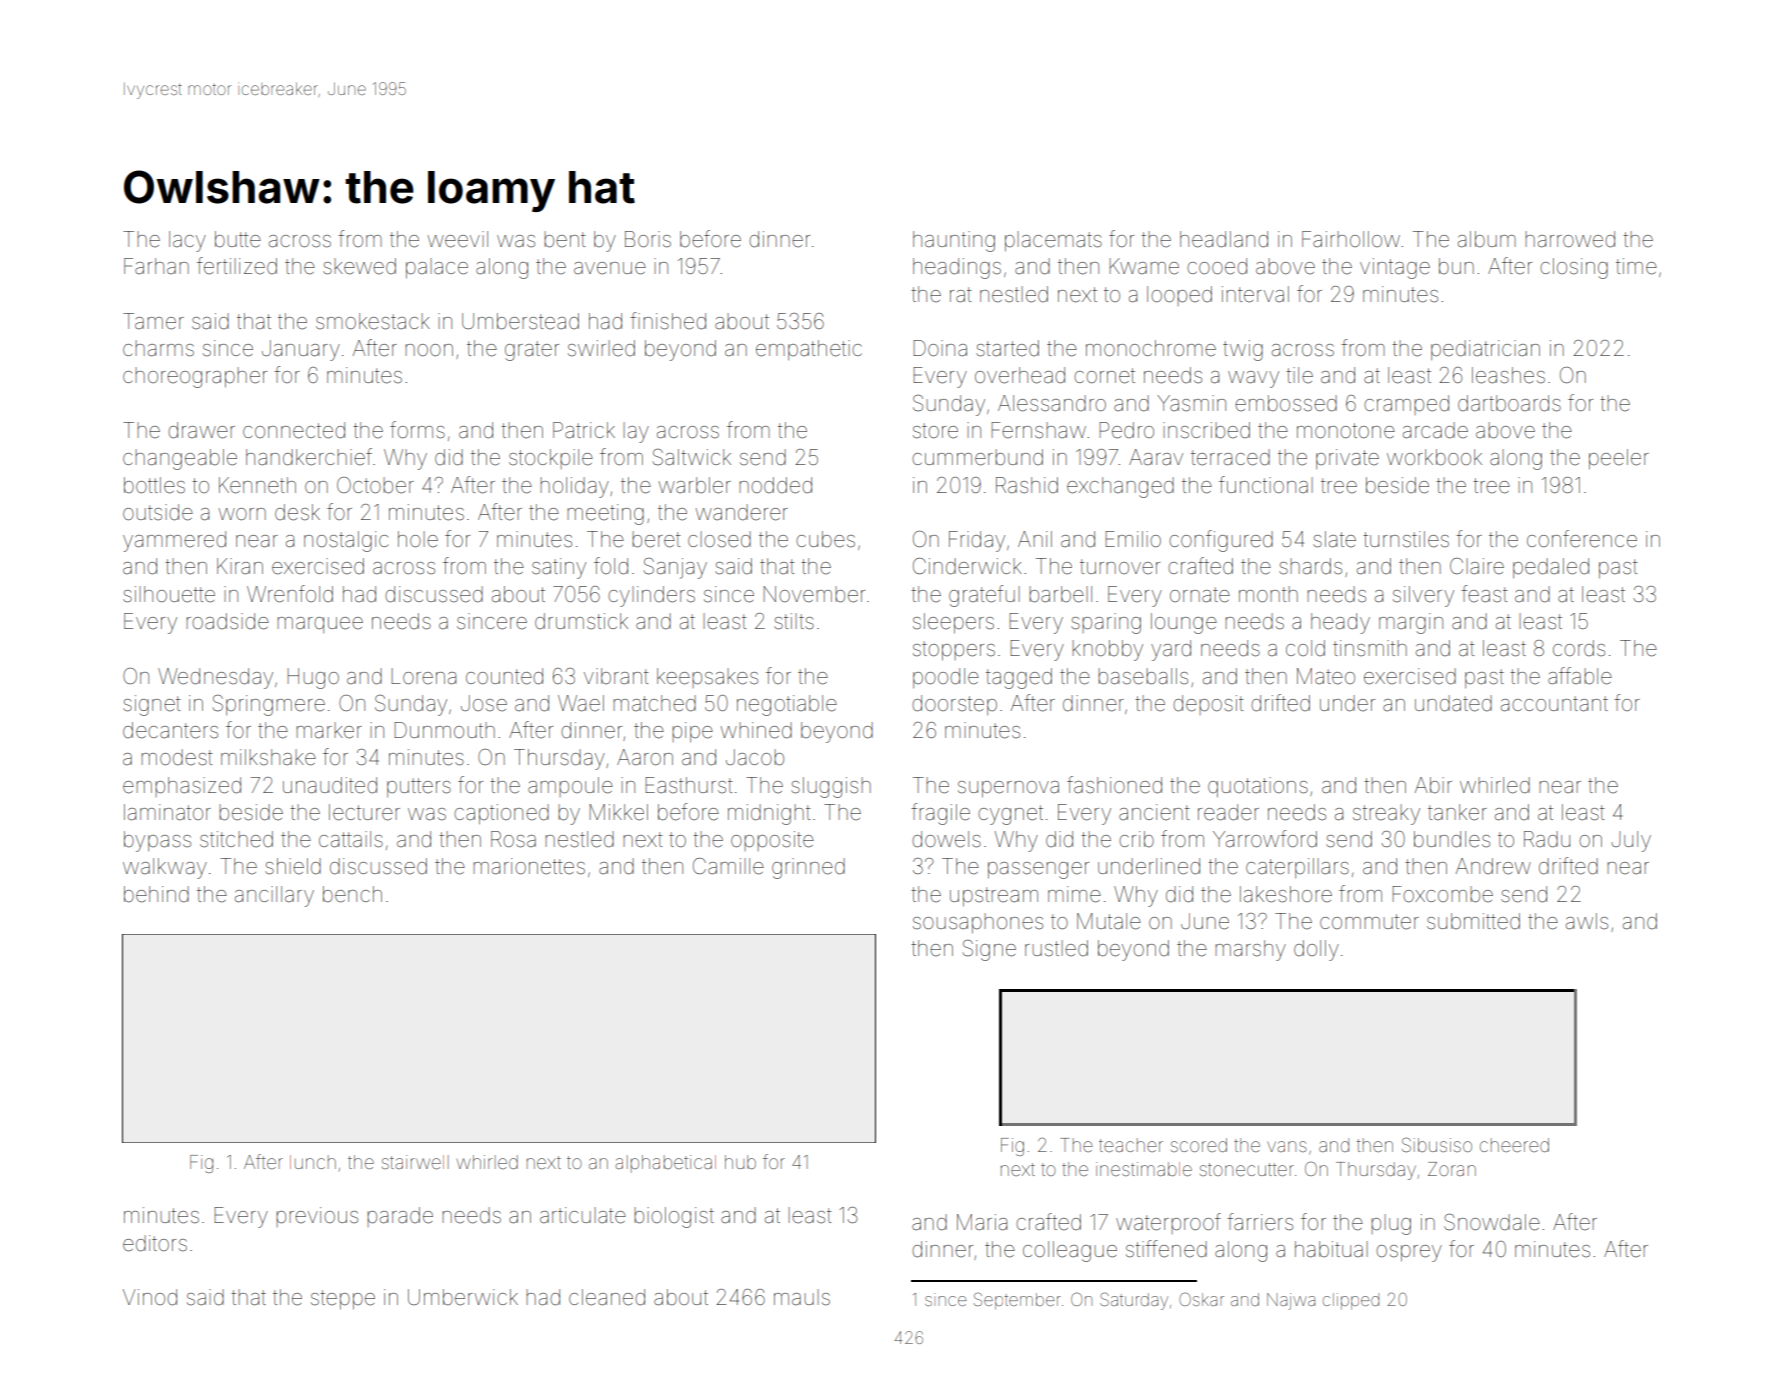  What do you see at coordinates (150, 1297) in the document?
I see `Vinod` at bounding box center [150, 1297].
